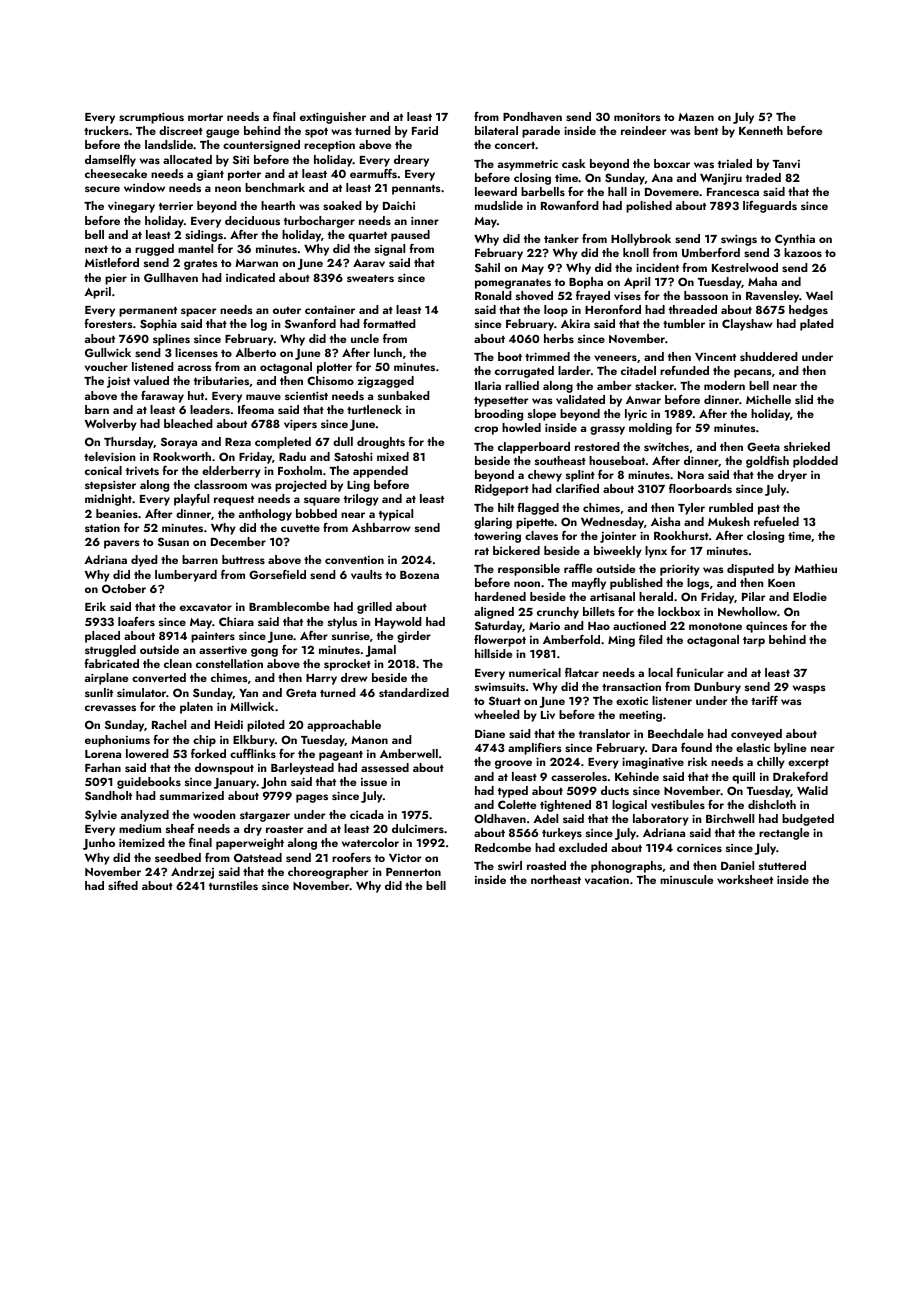 This screenshot has height=1308, width=924. What do you see at coordinates (665, 521) in the screenshot?
I see `Aisha` at bounding box center [665, 521].
